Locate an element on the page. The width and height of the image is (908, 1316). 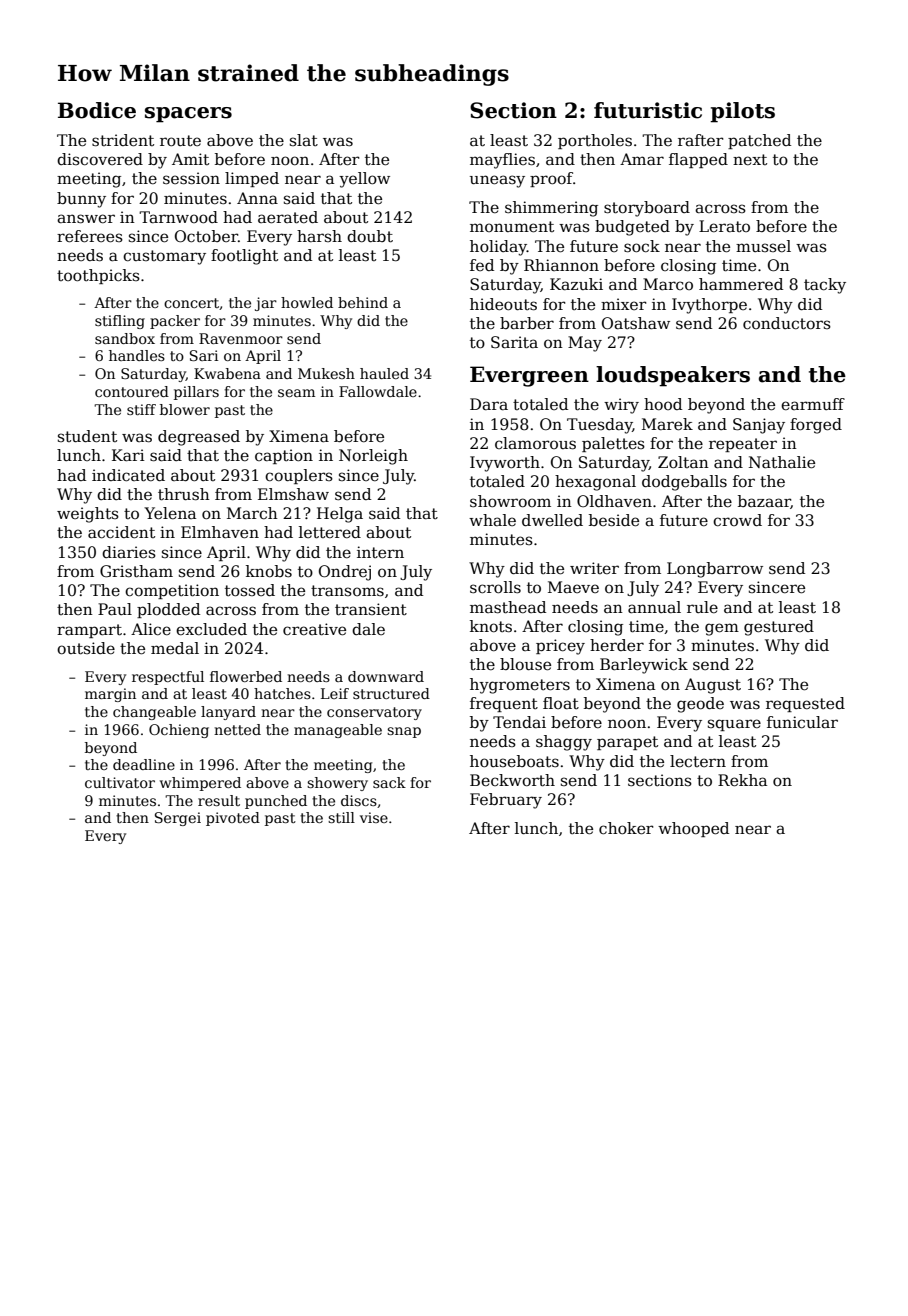
pilots is located at coordinates (742, 112).
